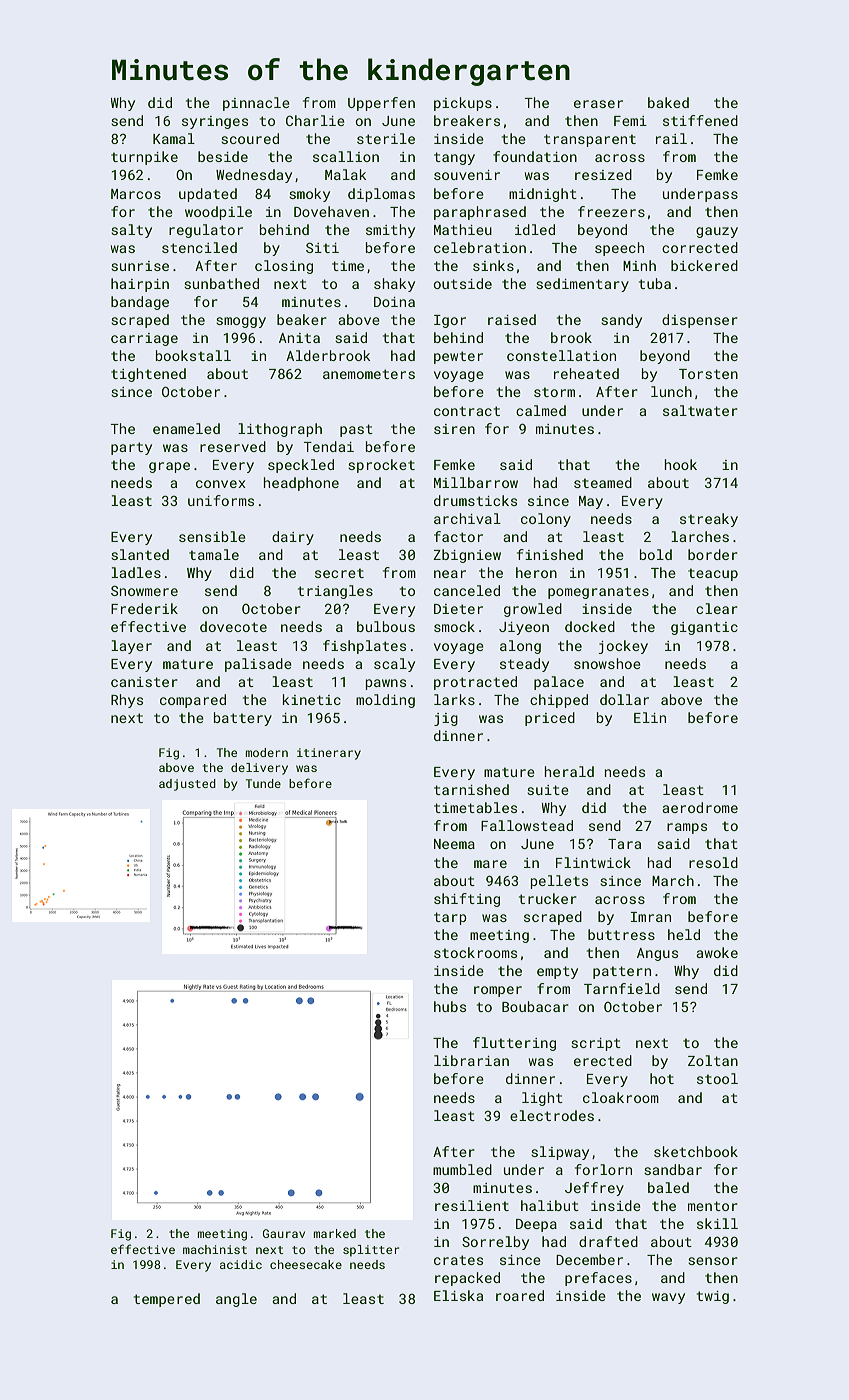 The image size is (849, 1400). Describe the element at coordinates (548, 898) in the document. I see `trucker` at that location.
